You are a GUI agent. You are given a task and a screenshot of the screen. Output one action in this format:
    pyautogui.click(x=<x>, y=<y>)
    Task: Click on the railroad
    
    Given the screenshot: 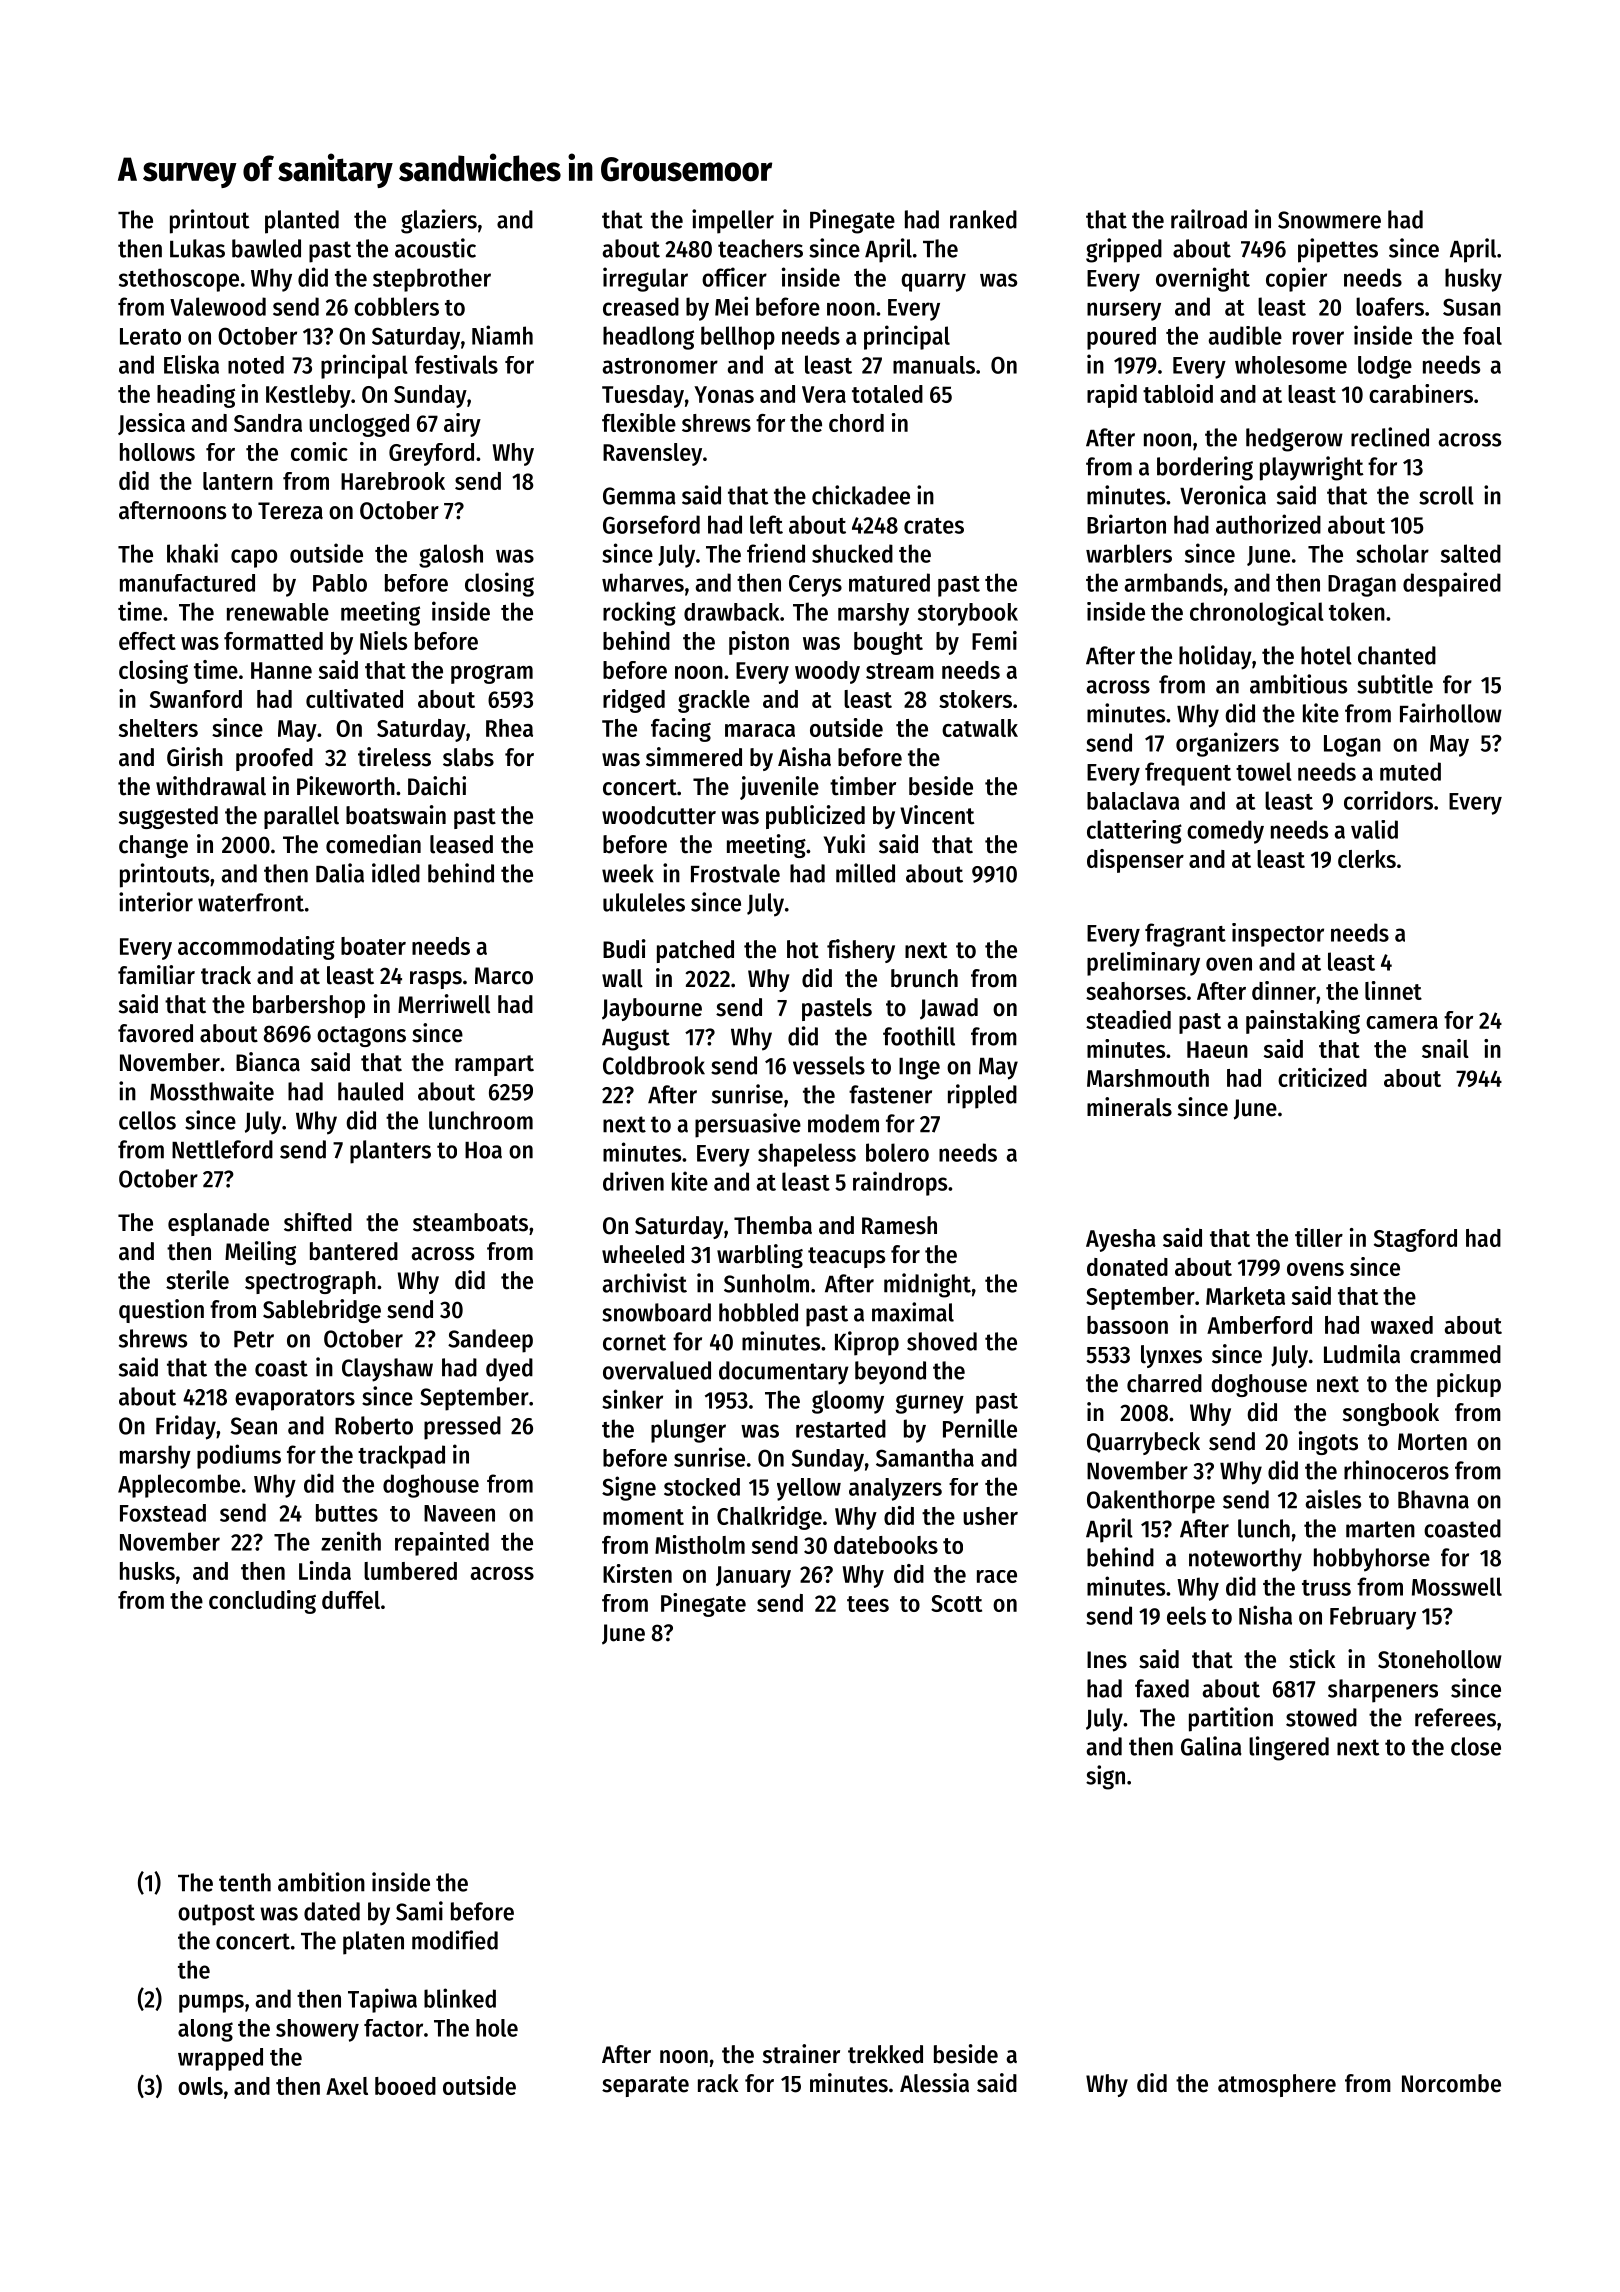 What is the action you would take?
    pyautogui.click(x=1209, y=219)
